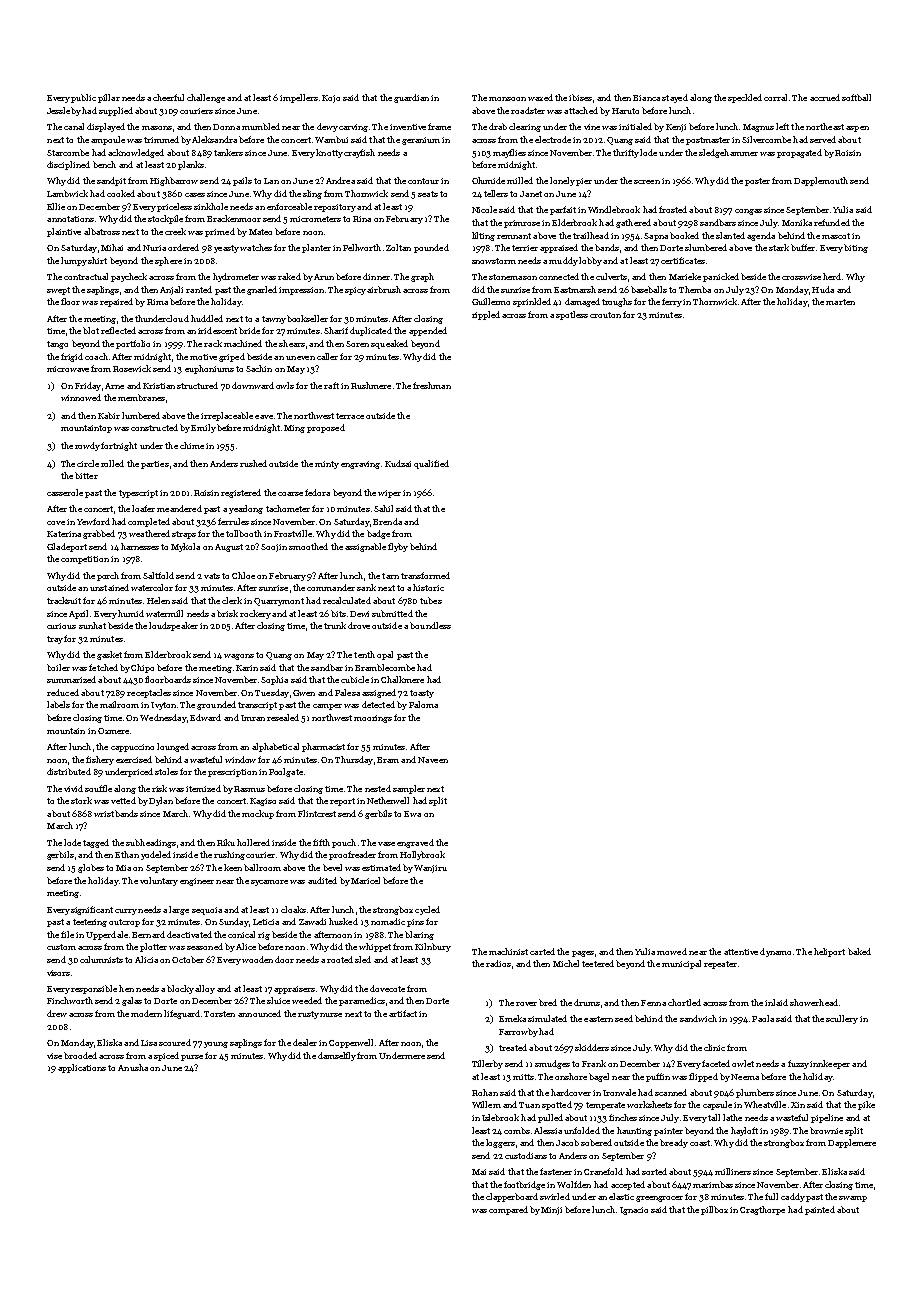 This image has height=1308, width=924. I want to click on winnowed, so click(81, 397).
